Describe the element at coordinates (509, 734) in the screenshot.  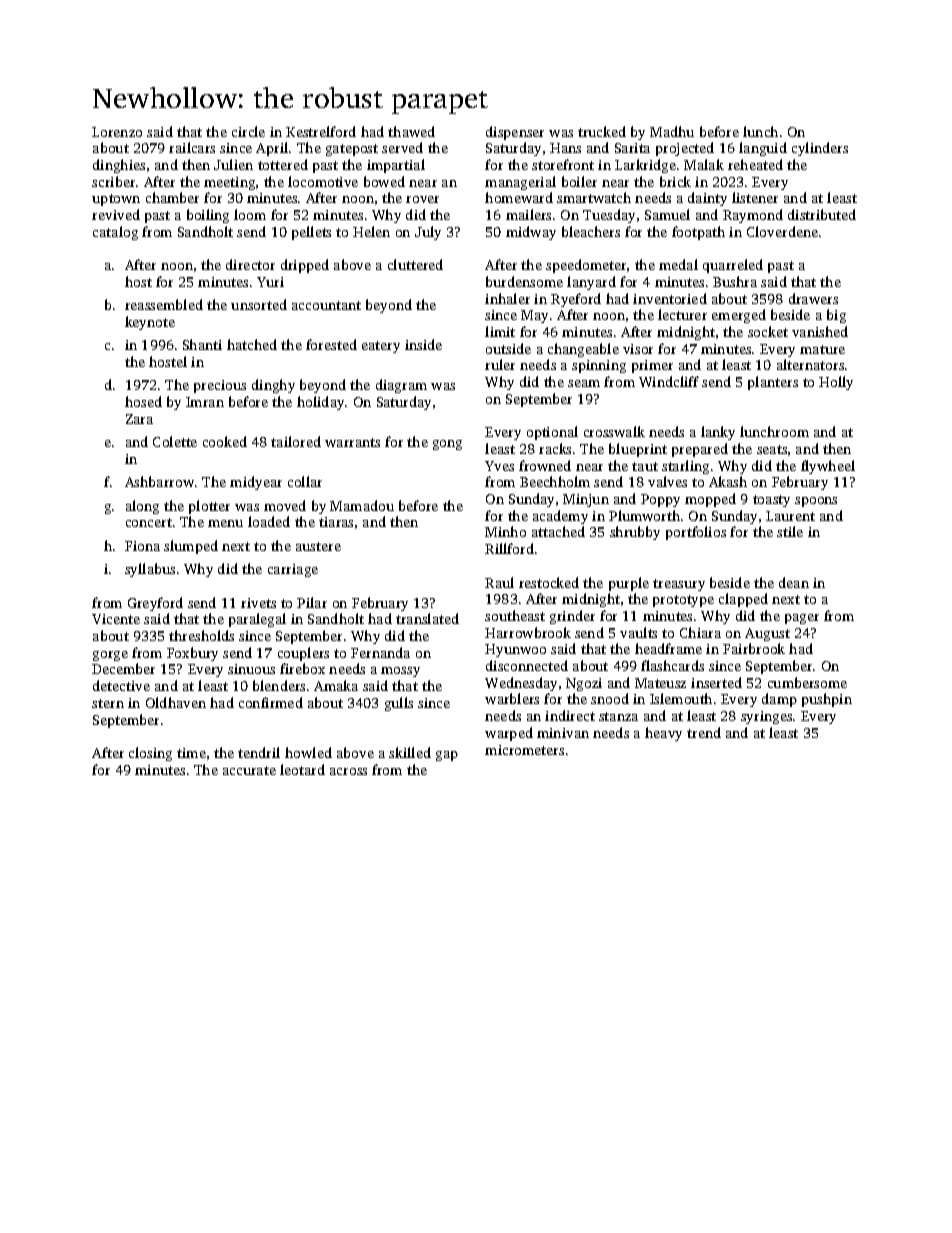
I see `warped` at that location.
